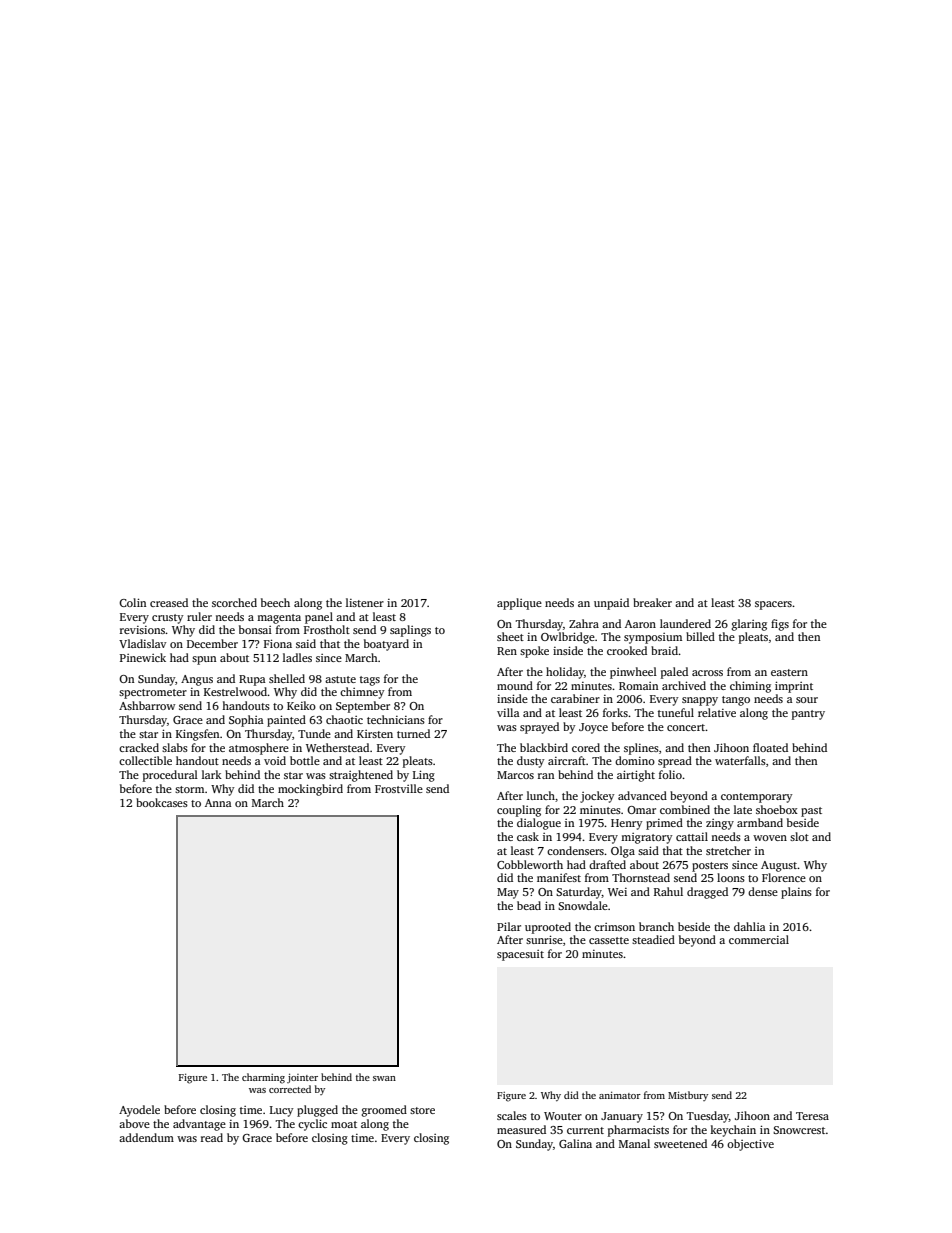 Image resolution: width=952 pixels, height=1233 pixels. What do you see at coordinates (169, 602) in the document?
I see `creased` at bounding box center [169, 602].
